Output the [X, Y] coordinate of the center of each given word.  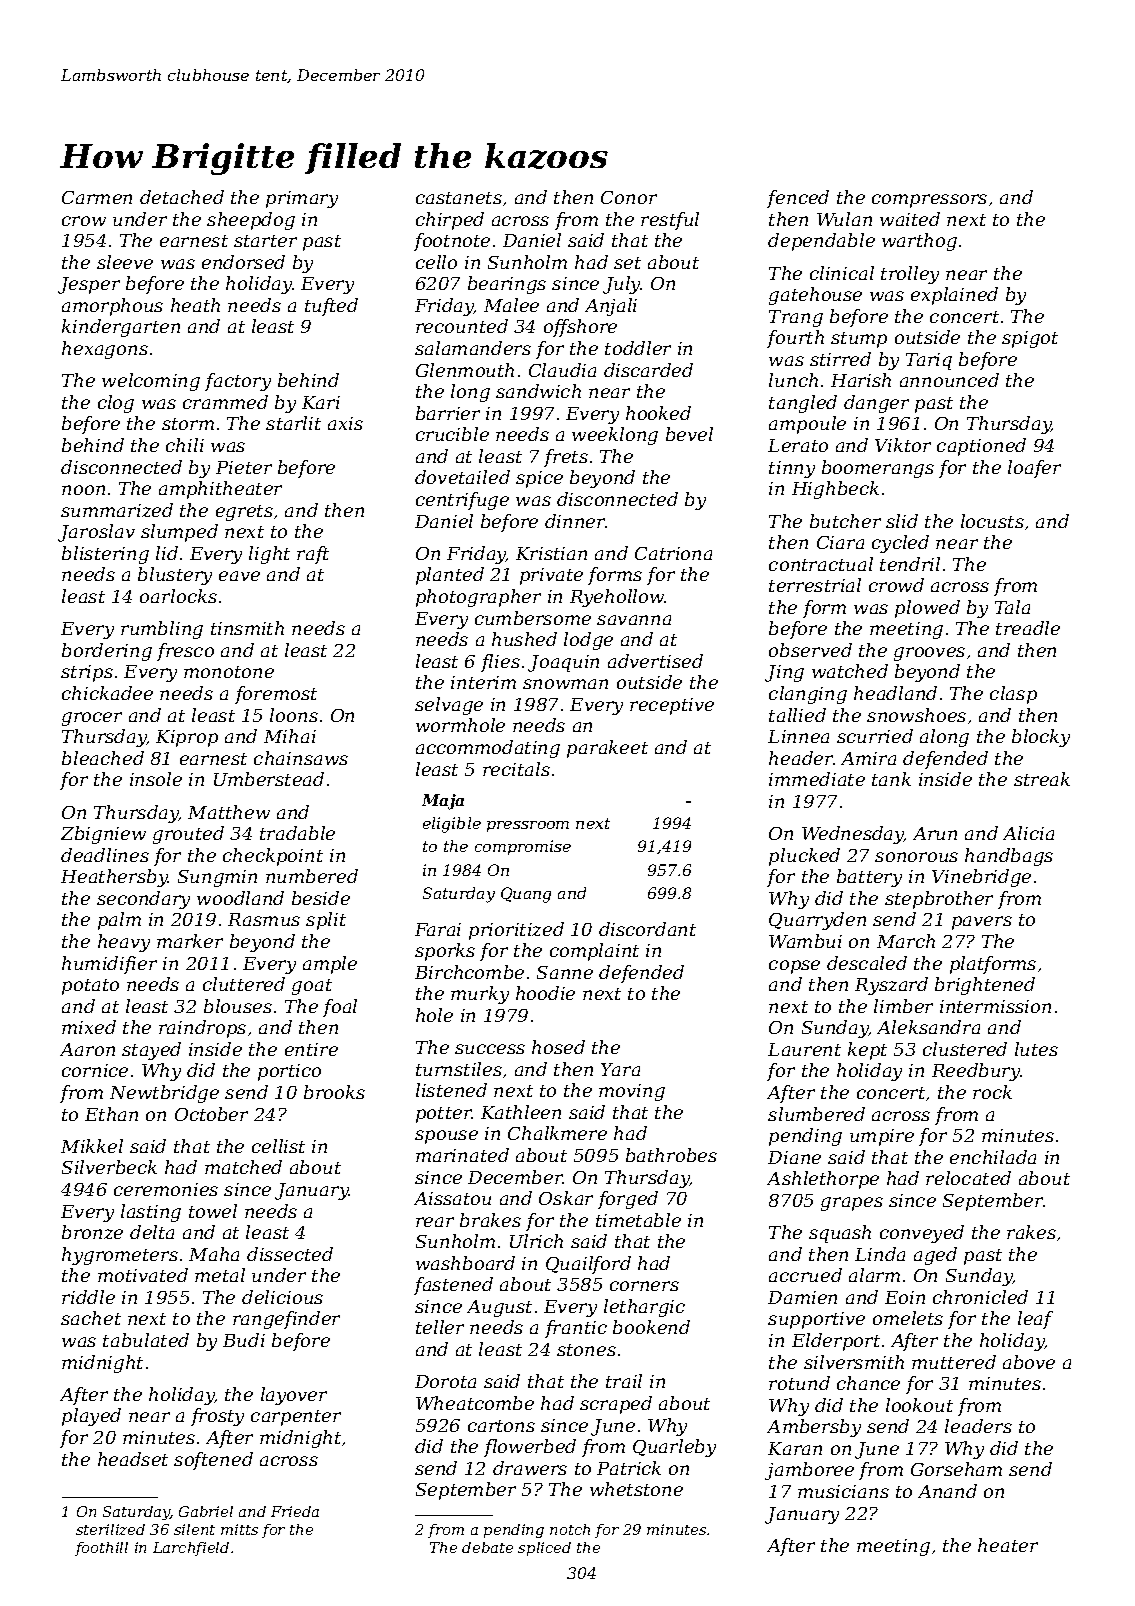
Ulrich [536, 1241]
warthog [919, 242]
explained [954, 296]
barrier [448, 413]
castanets [459, 198]
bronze [92, 1232]
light [269, 555]
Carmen [97, 197]
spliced [544, 1549]
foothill [101, 1549]
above [1029, 1362]
